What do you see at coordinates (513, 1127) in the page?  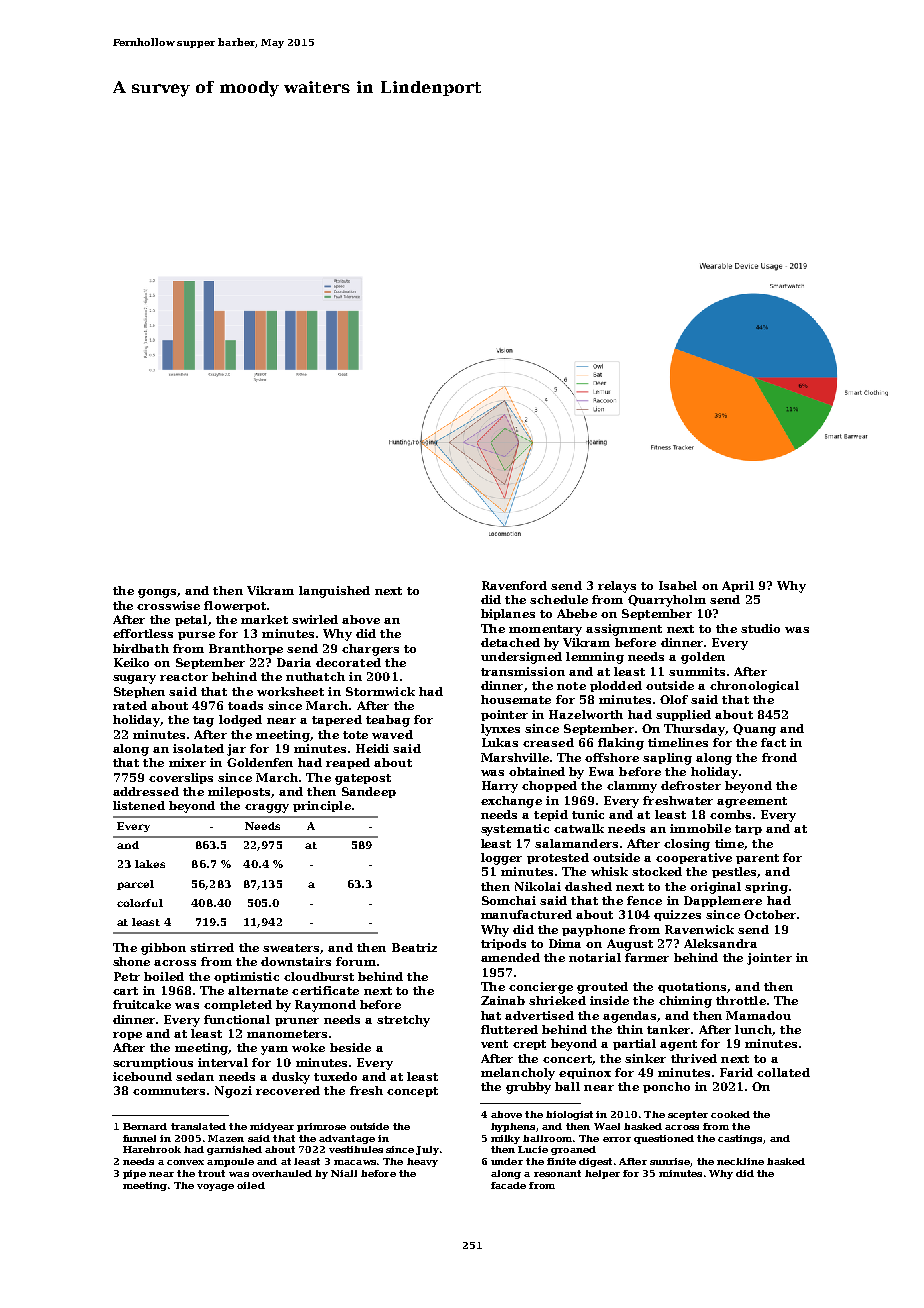 I see `hyphens` at bounding box center [513, 1127].
